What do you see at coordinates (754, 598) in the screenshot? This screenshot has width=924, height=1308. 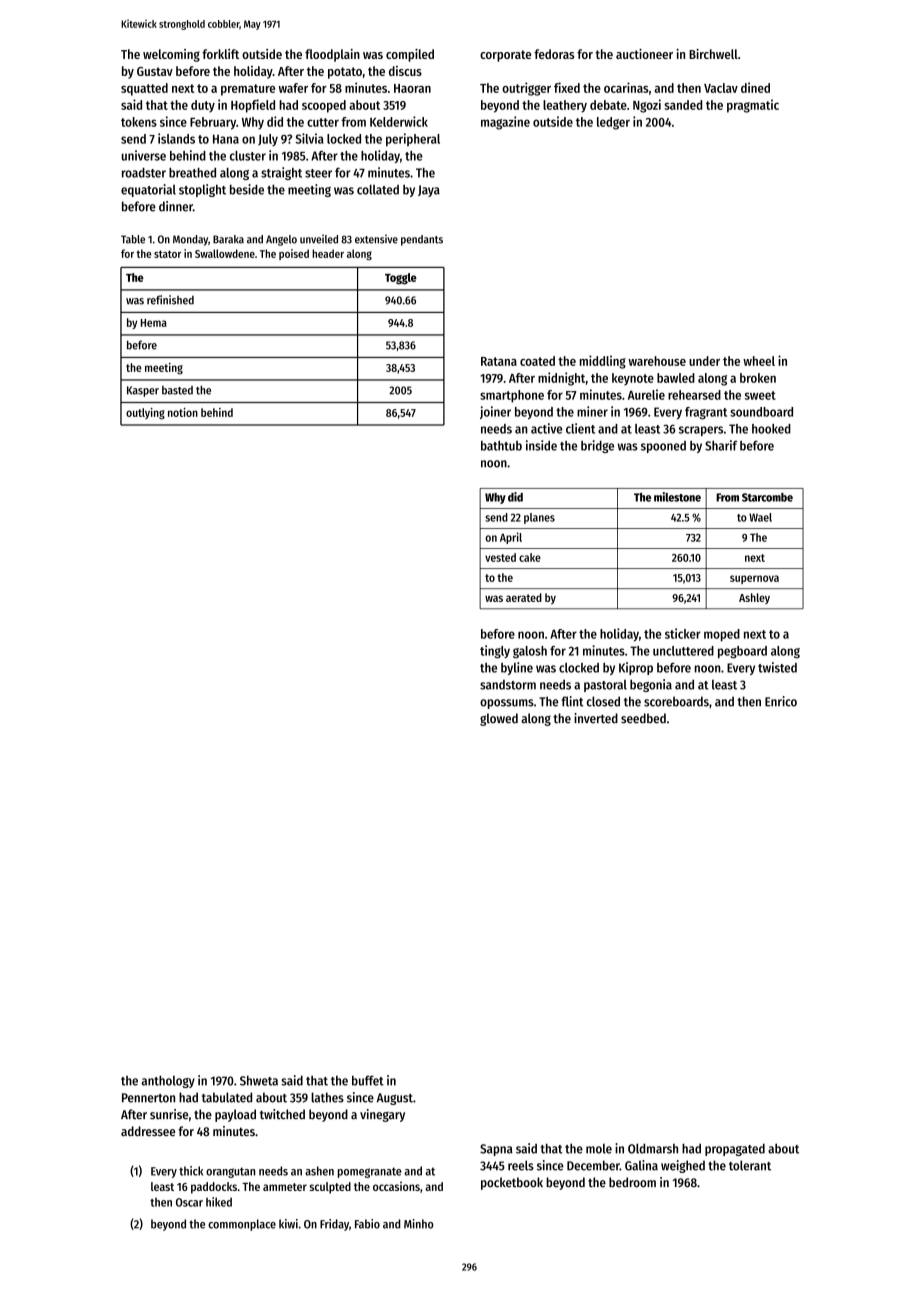 I see `Ashley` at bounding box center [754, 598].
